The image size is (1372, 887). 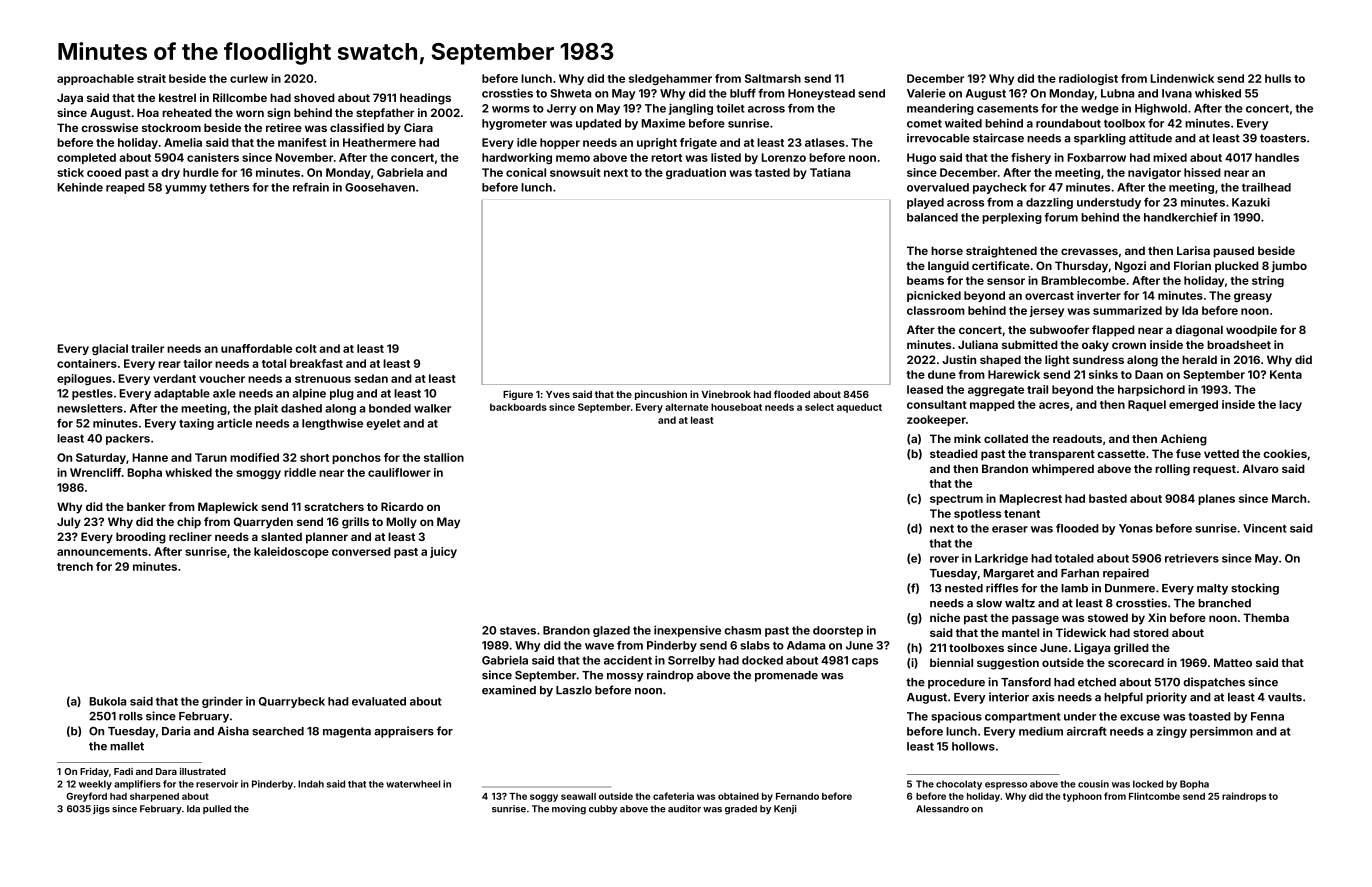 What do you see at coordinates (399, 472) in the screenshot?
I see `cauliflower` at bounding box center [399, 472].
